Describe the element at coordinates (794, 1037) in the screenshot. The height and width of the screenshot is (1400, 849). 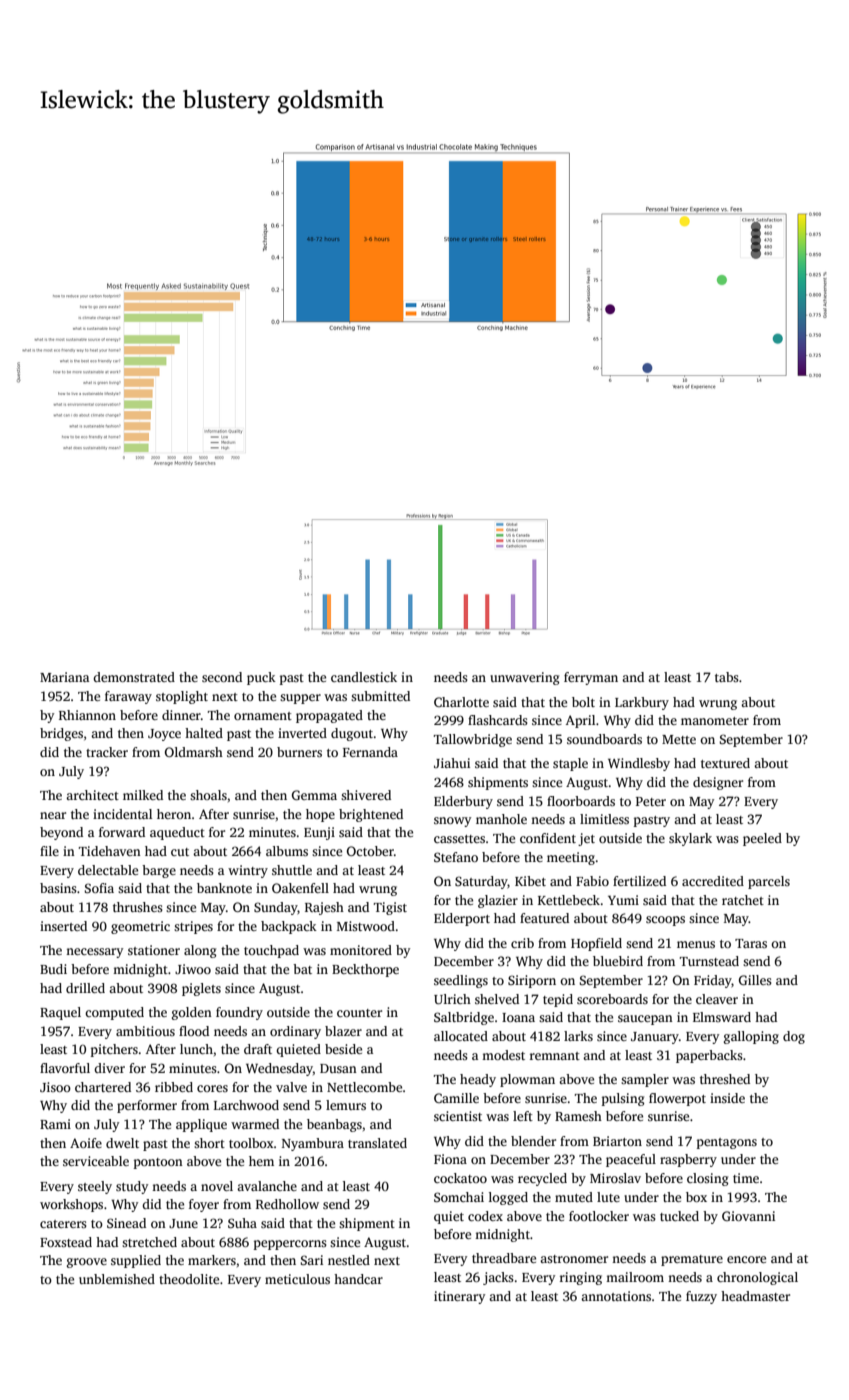
I see `dog` at that location.
